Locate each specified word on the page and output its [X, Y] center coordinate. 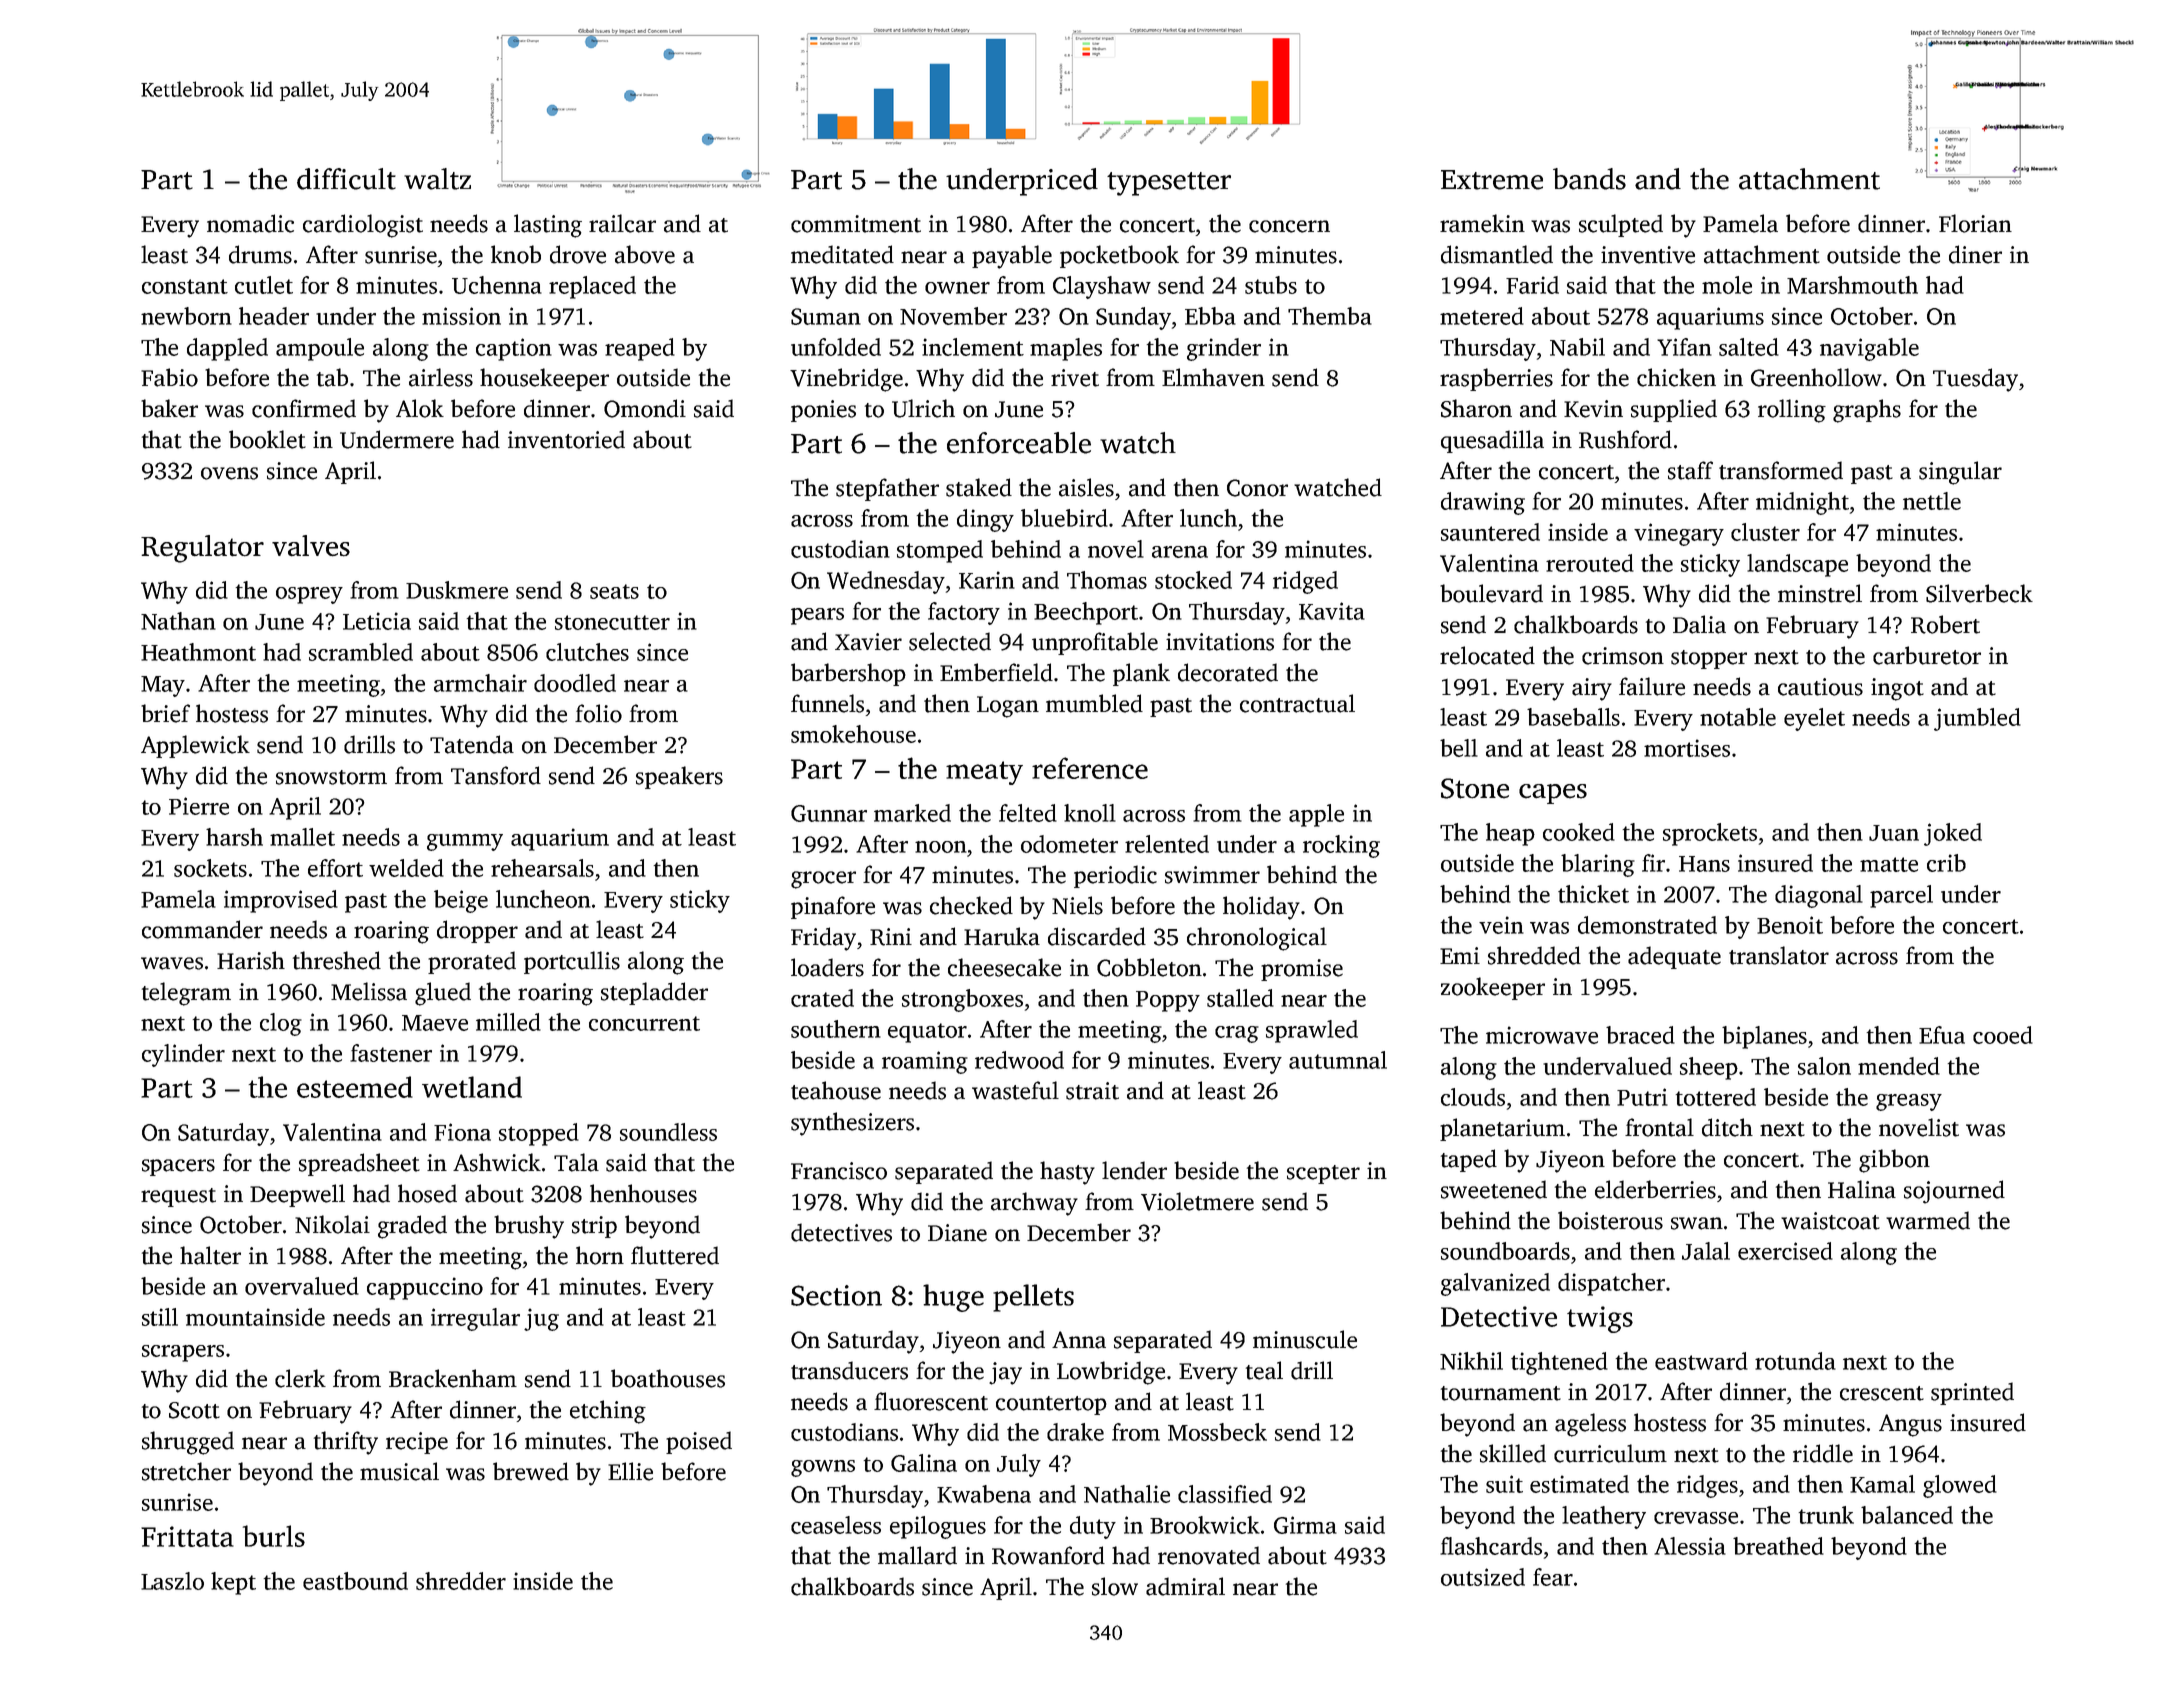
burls [274, 1536]
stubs [1271, 285]
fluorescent [931, 1401]
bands [1589, 179]
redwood [1019, 1060]
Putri [1642, 1097]
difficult [346, 179]
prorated [472, 962]
